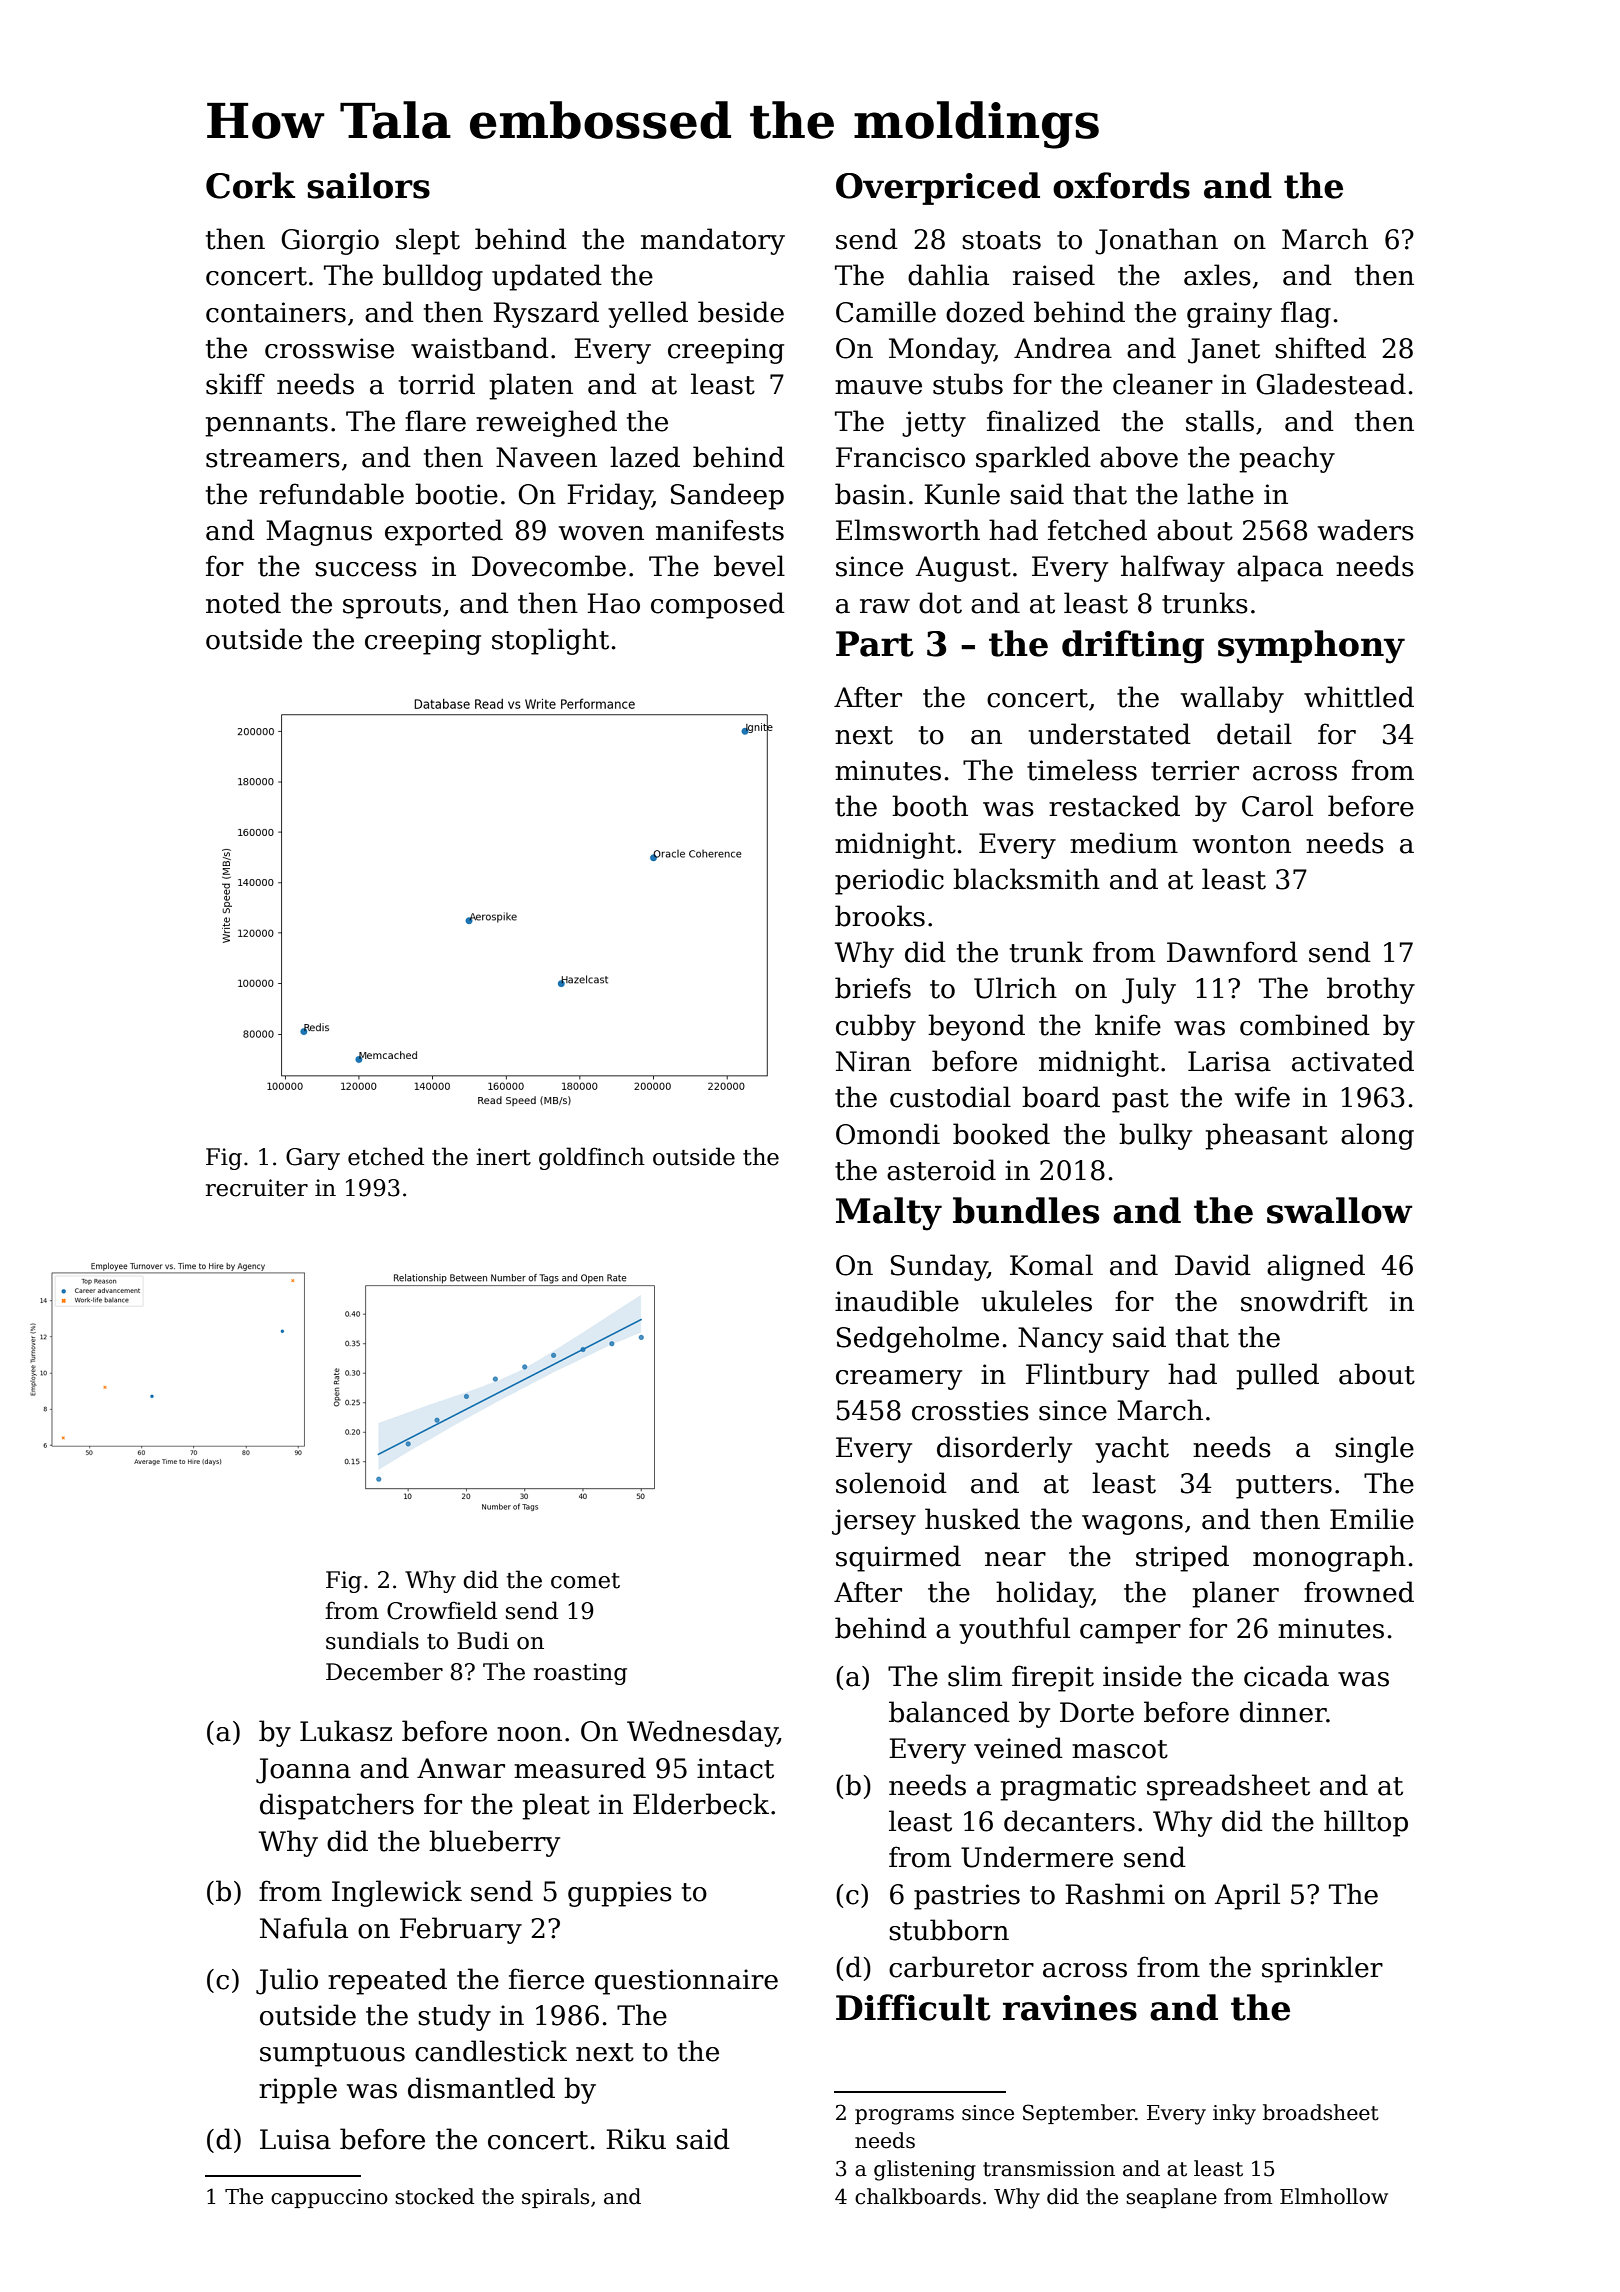 The height and width of the screenshot is (2292, 1620). Describe the element at coordinates (889, 1214) in the screenshot. I see `Malty` at that location.
